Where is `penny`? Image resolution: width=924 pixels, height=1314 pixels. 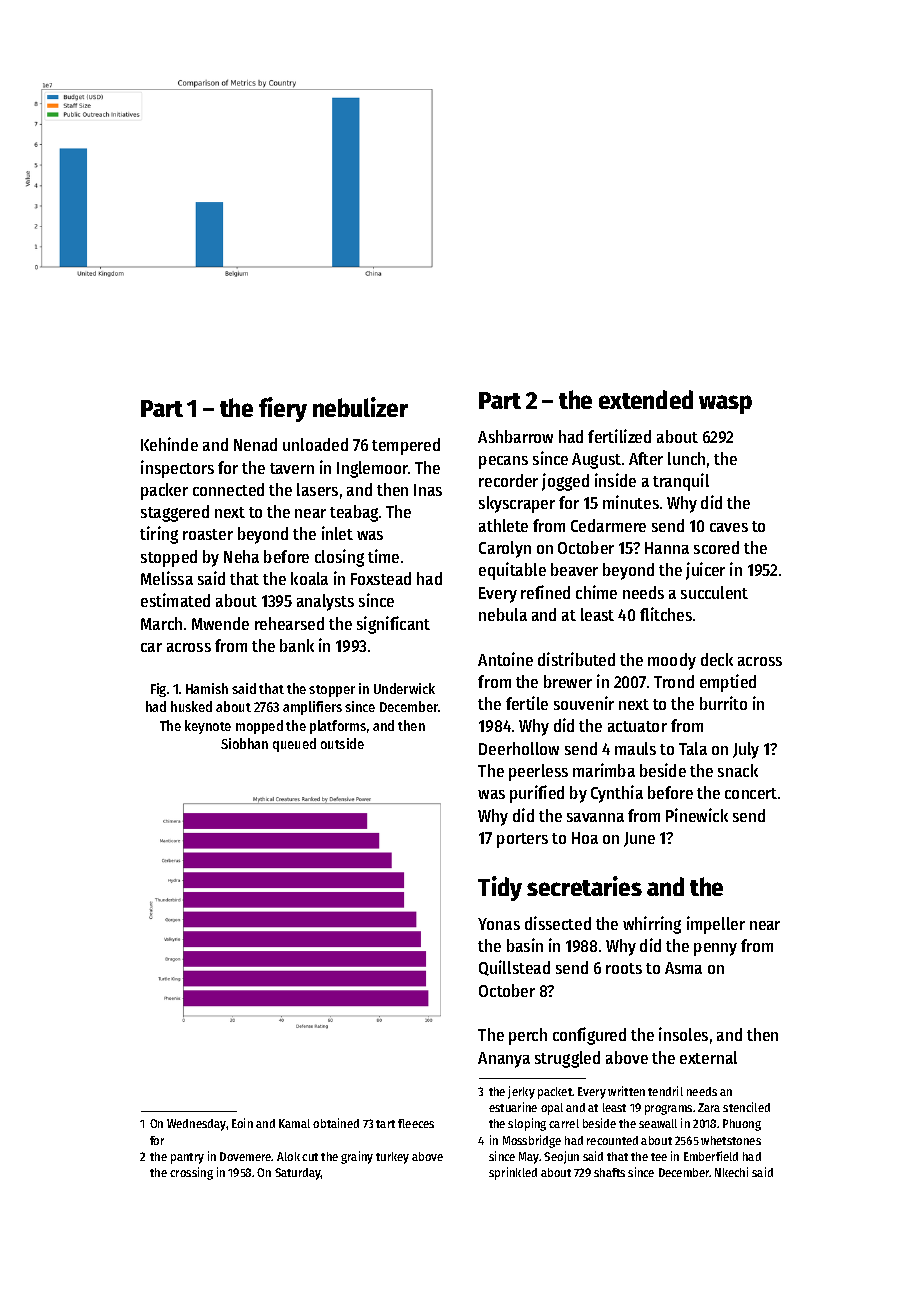
penny is located at coordinates (715, 949).
